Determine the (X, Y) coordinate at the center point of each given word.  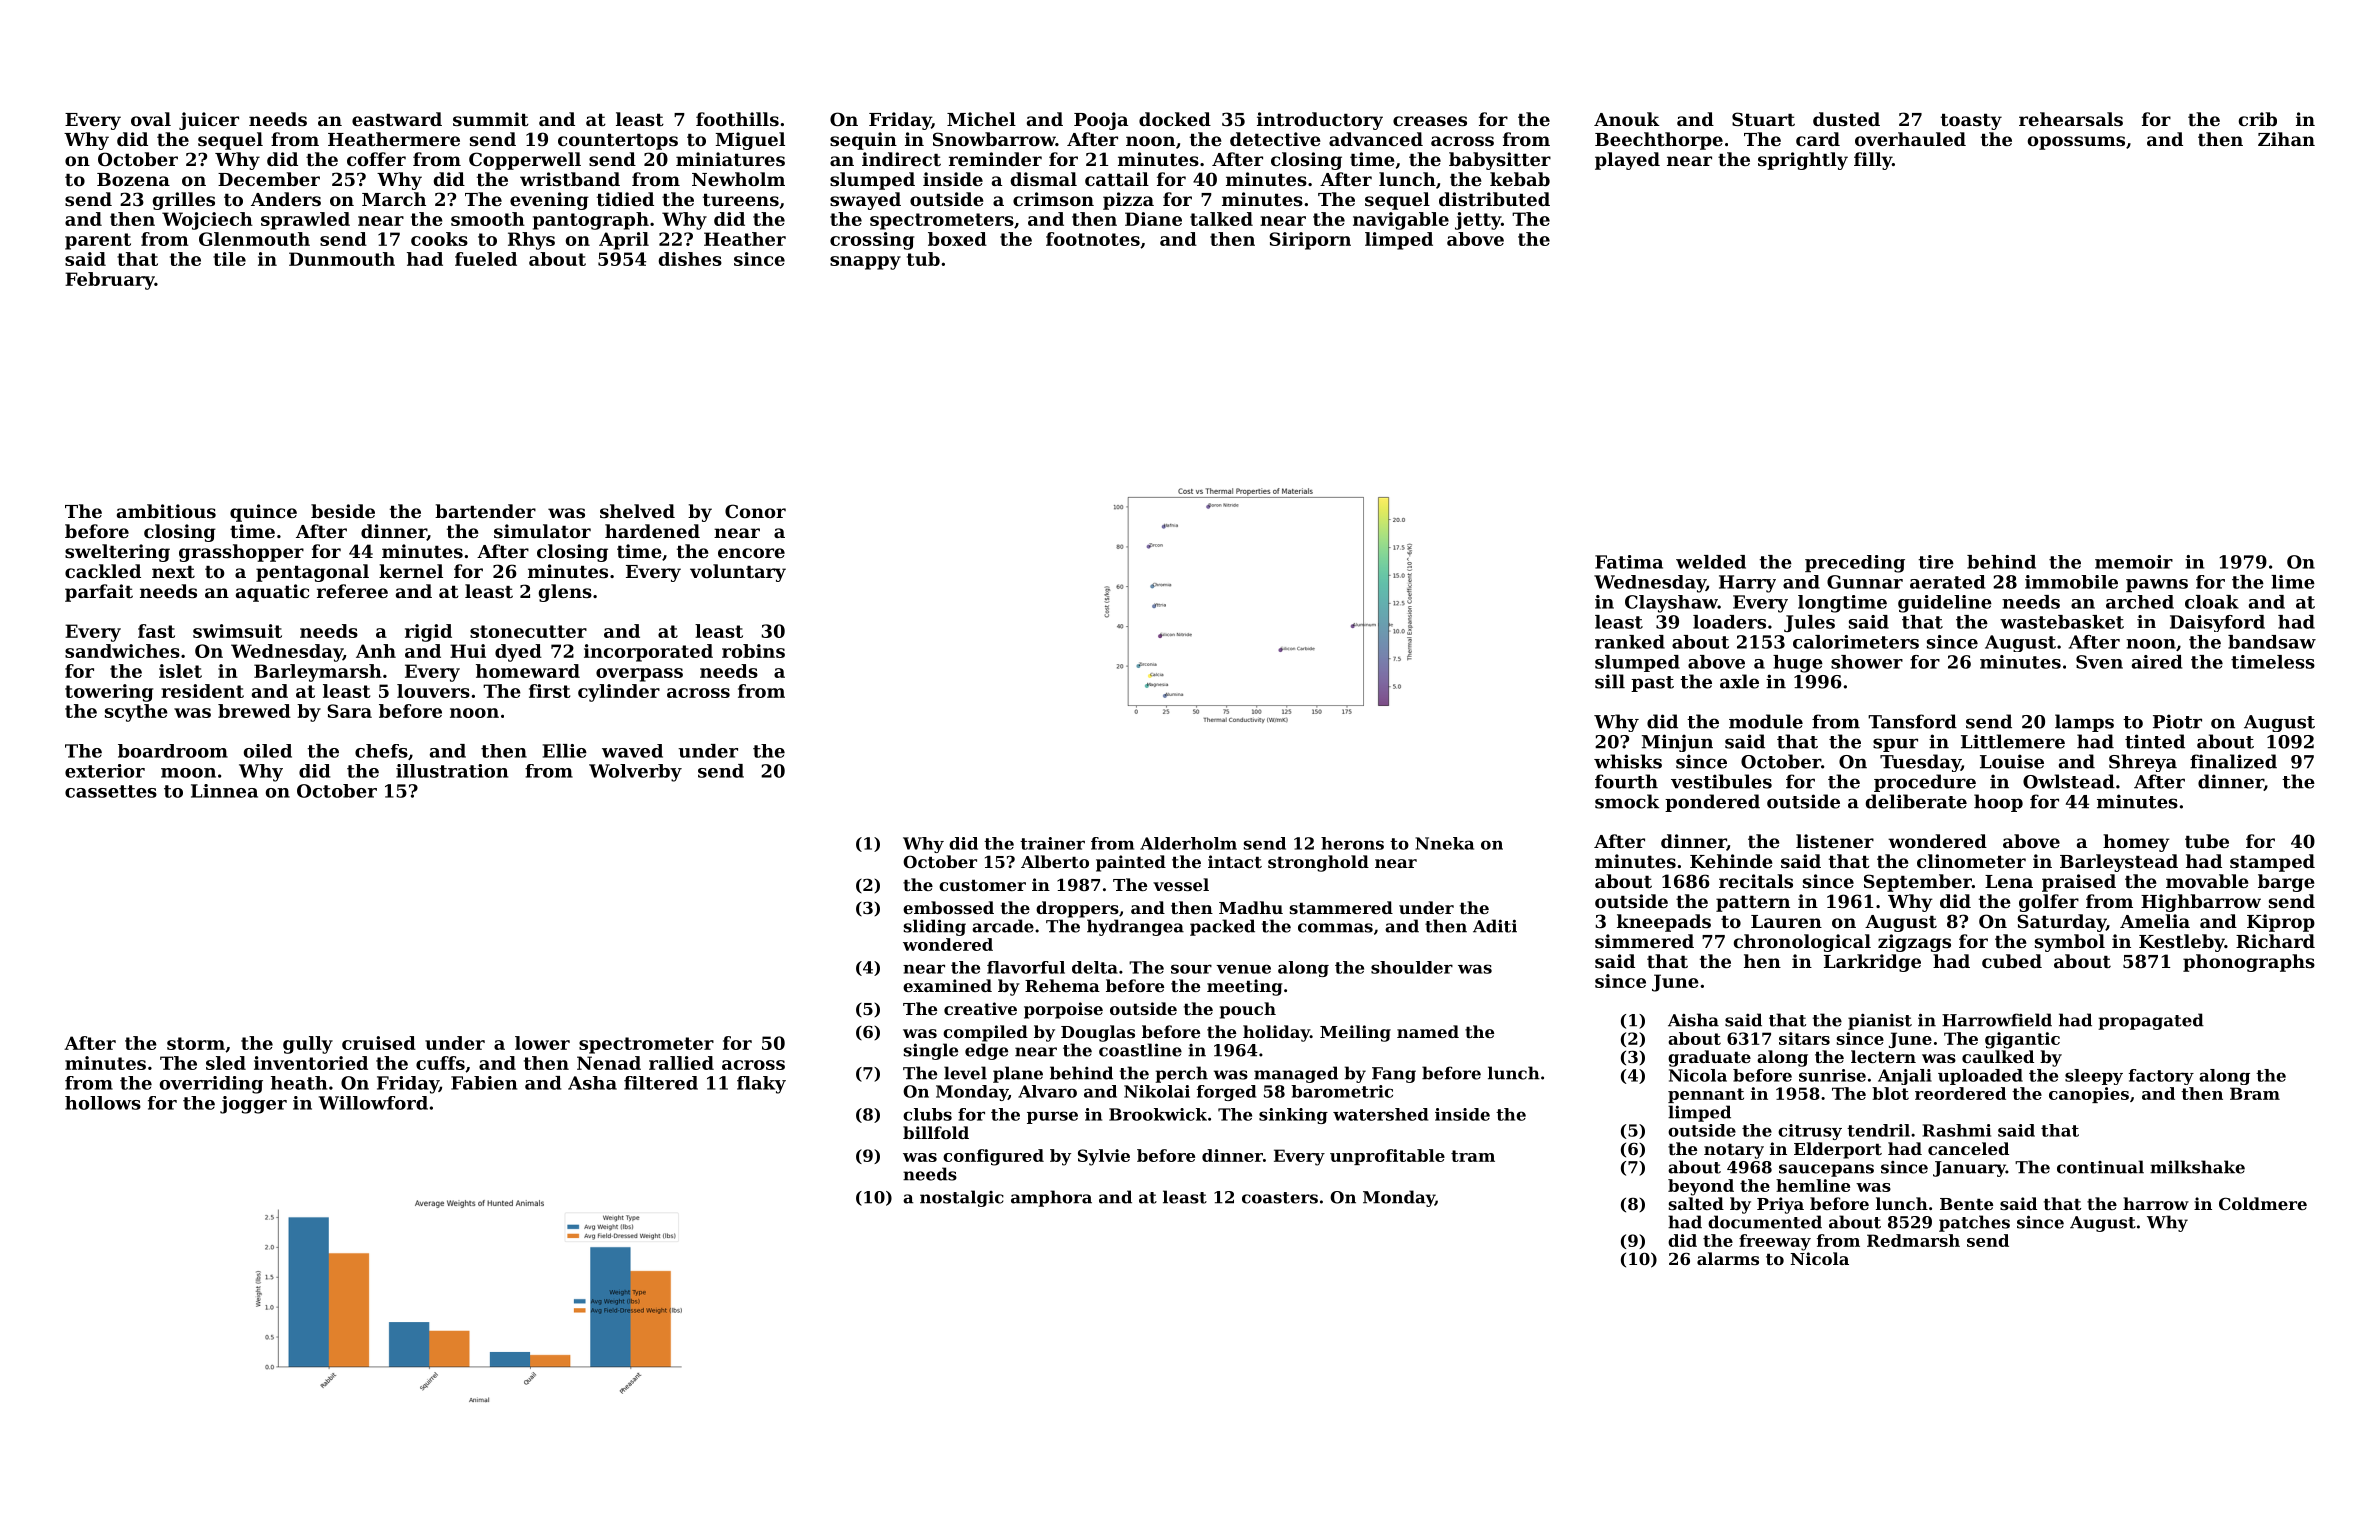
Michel (981, 119)
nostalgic (962, 1198)
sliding (935, 927)
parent (98, 241)
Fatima (1629, 562)
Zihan (2286, 139)
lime (2293, 582)
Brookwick (1158, 1114)
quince (263, 513)
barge (2286, 883)
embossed (948, 907)
